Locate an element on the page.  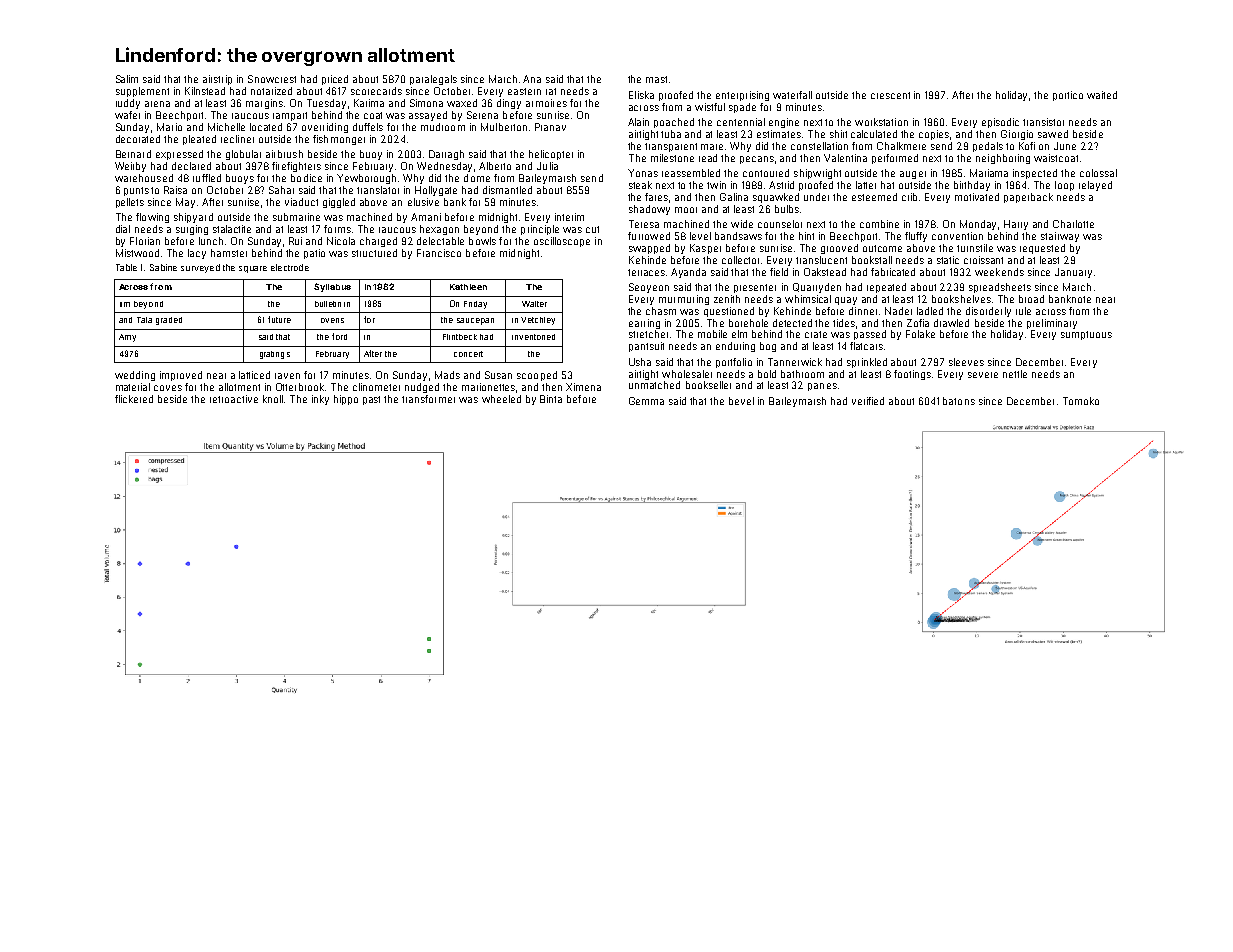
Syllabus is located at coordinates (332, 287).
